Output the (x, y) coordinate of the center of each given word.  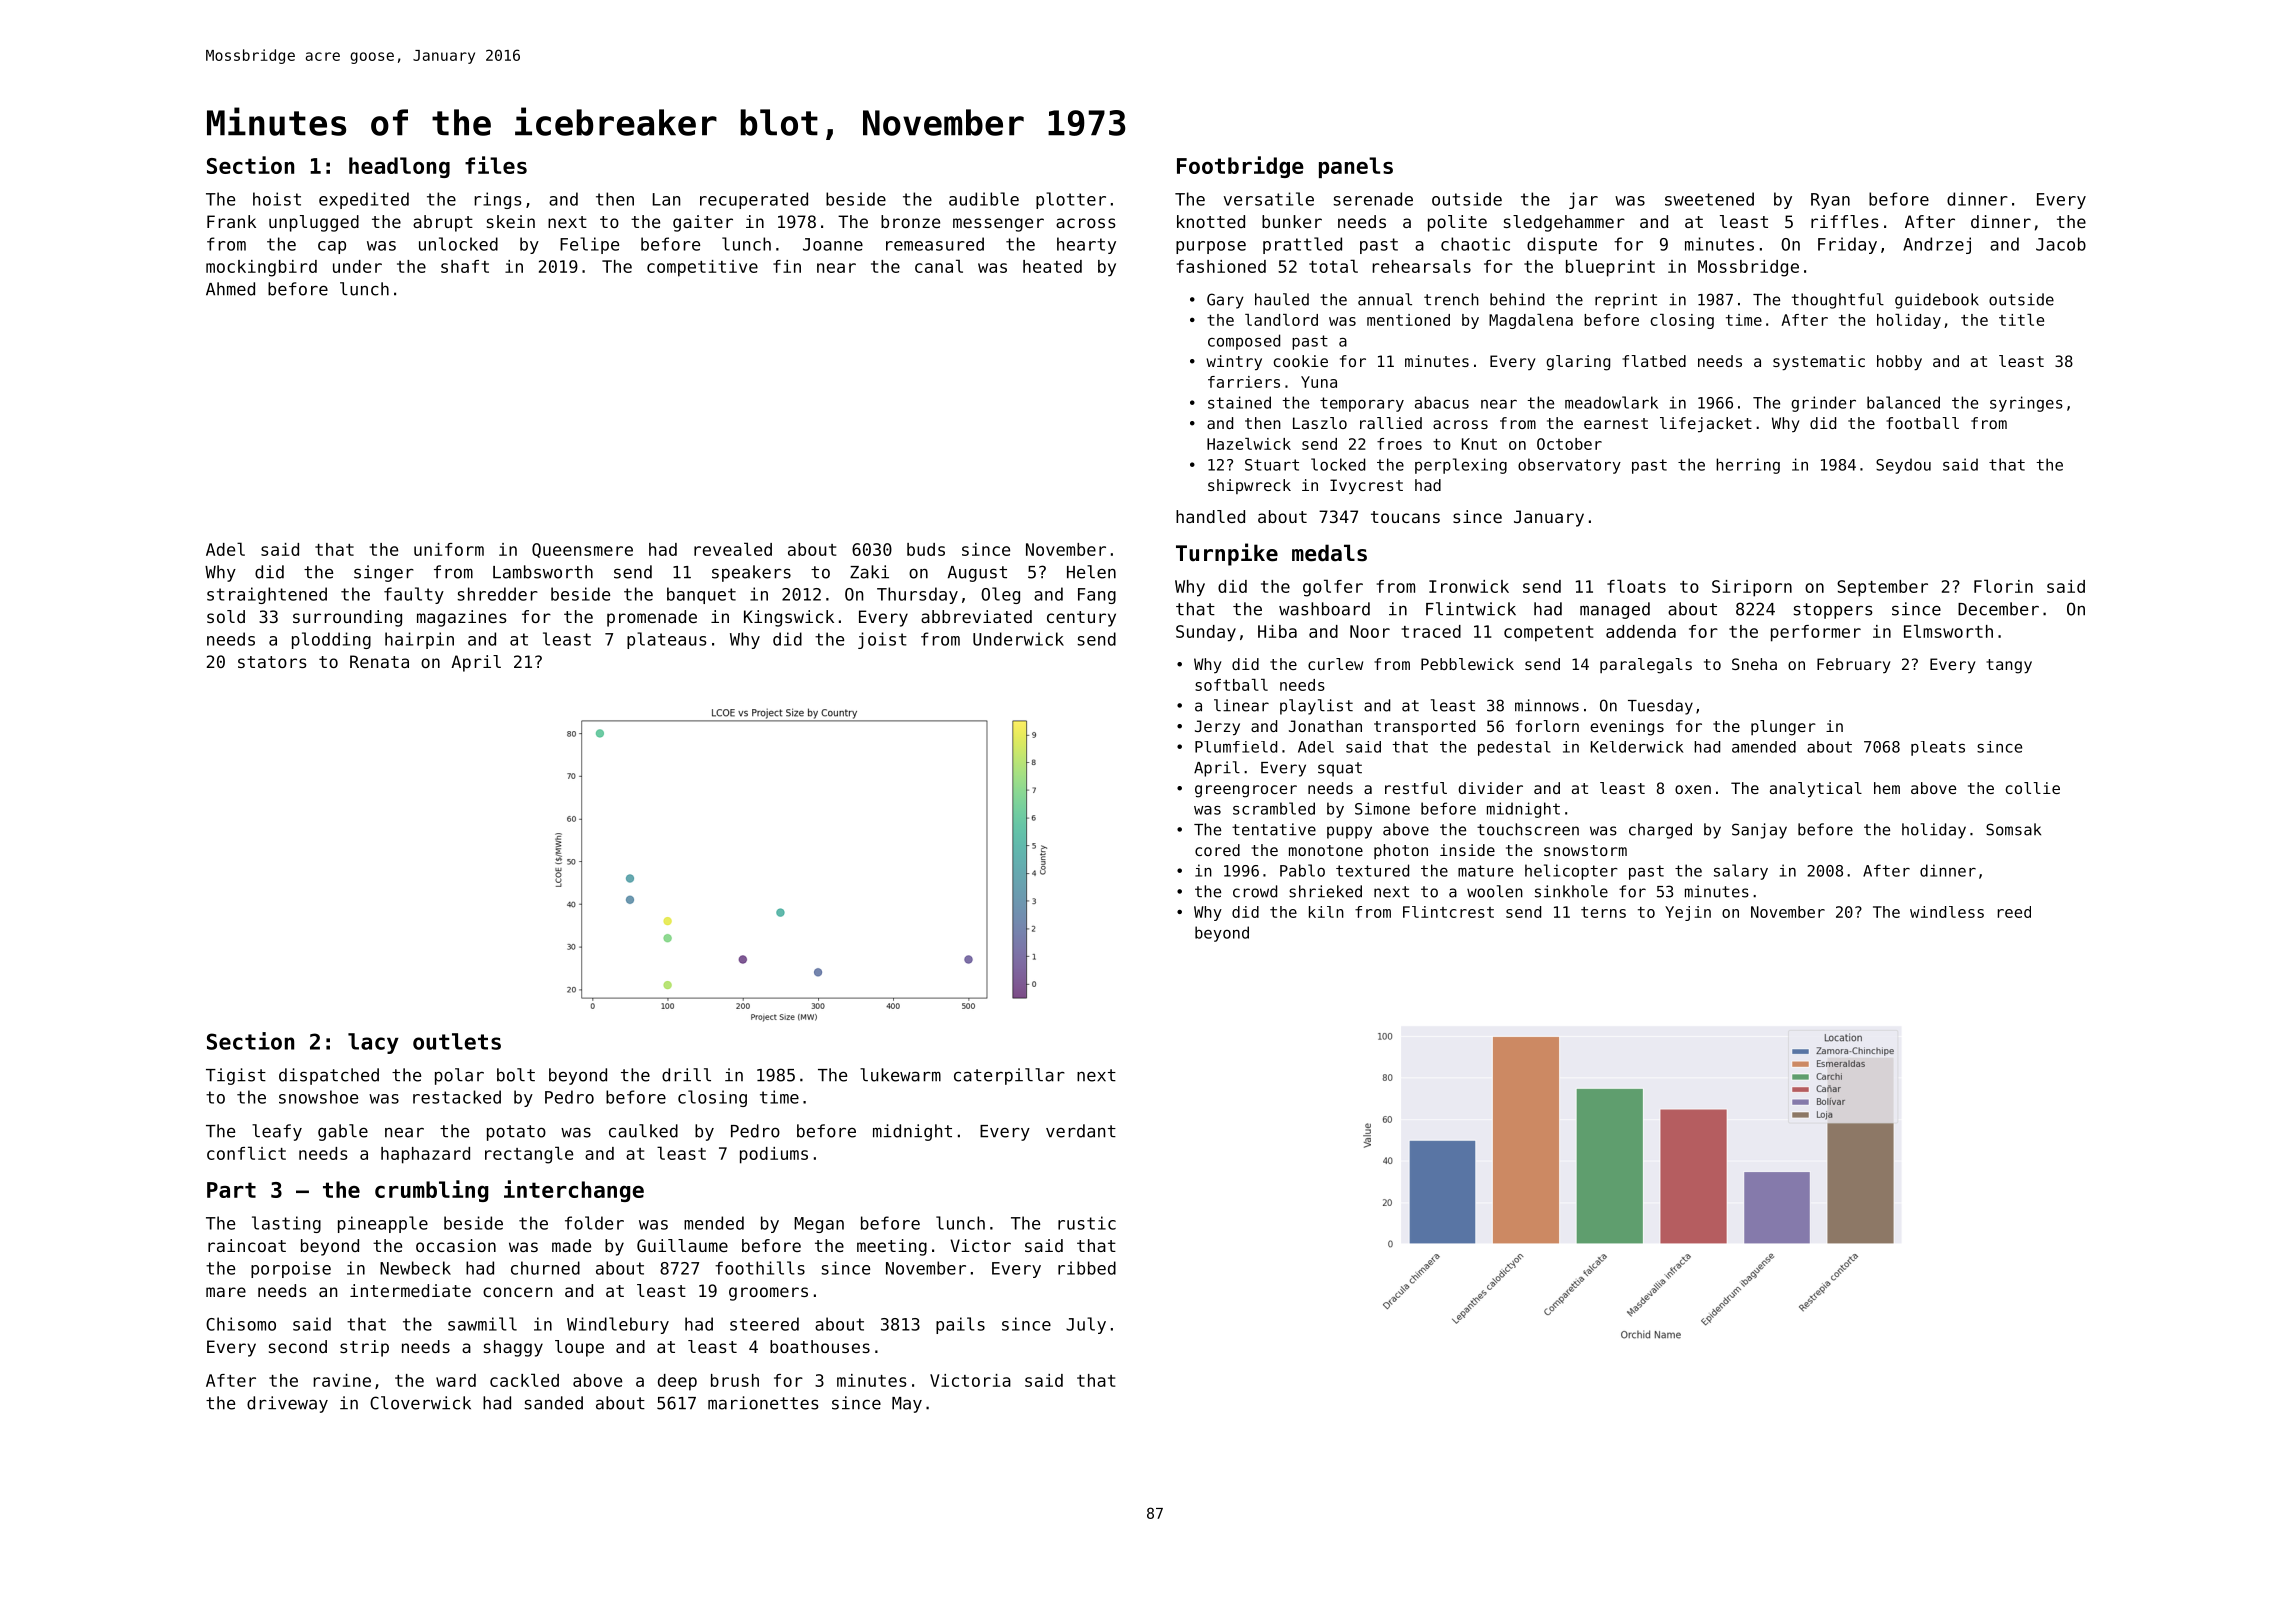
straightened (267, 595)
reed (2014, 912)
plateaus (667, 640)
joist (882, 640)
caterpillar (1009, 1076)
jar (1583, 200)
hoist (277, 199)
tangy (2009, 666)
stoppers (1833, 611)
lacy (373, 1043)
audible (984, 199)
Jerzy (1217, 728)
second (298, 1346)
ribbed (1087, 1268)
